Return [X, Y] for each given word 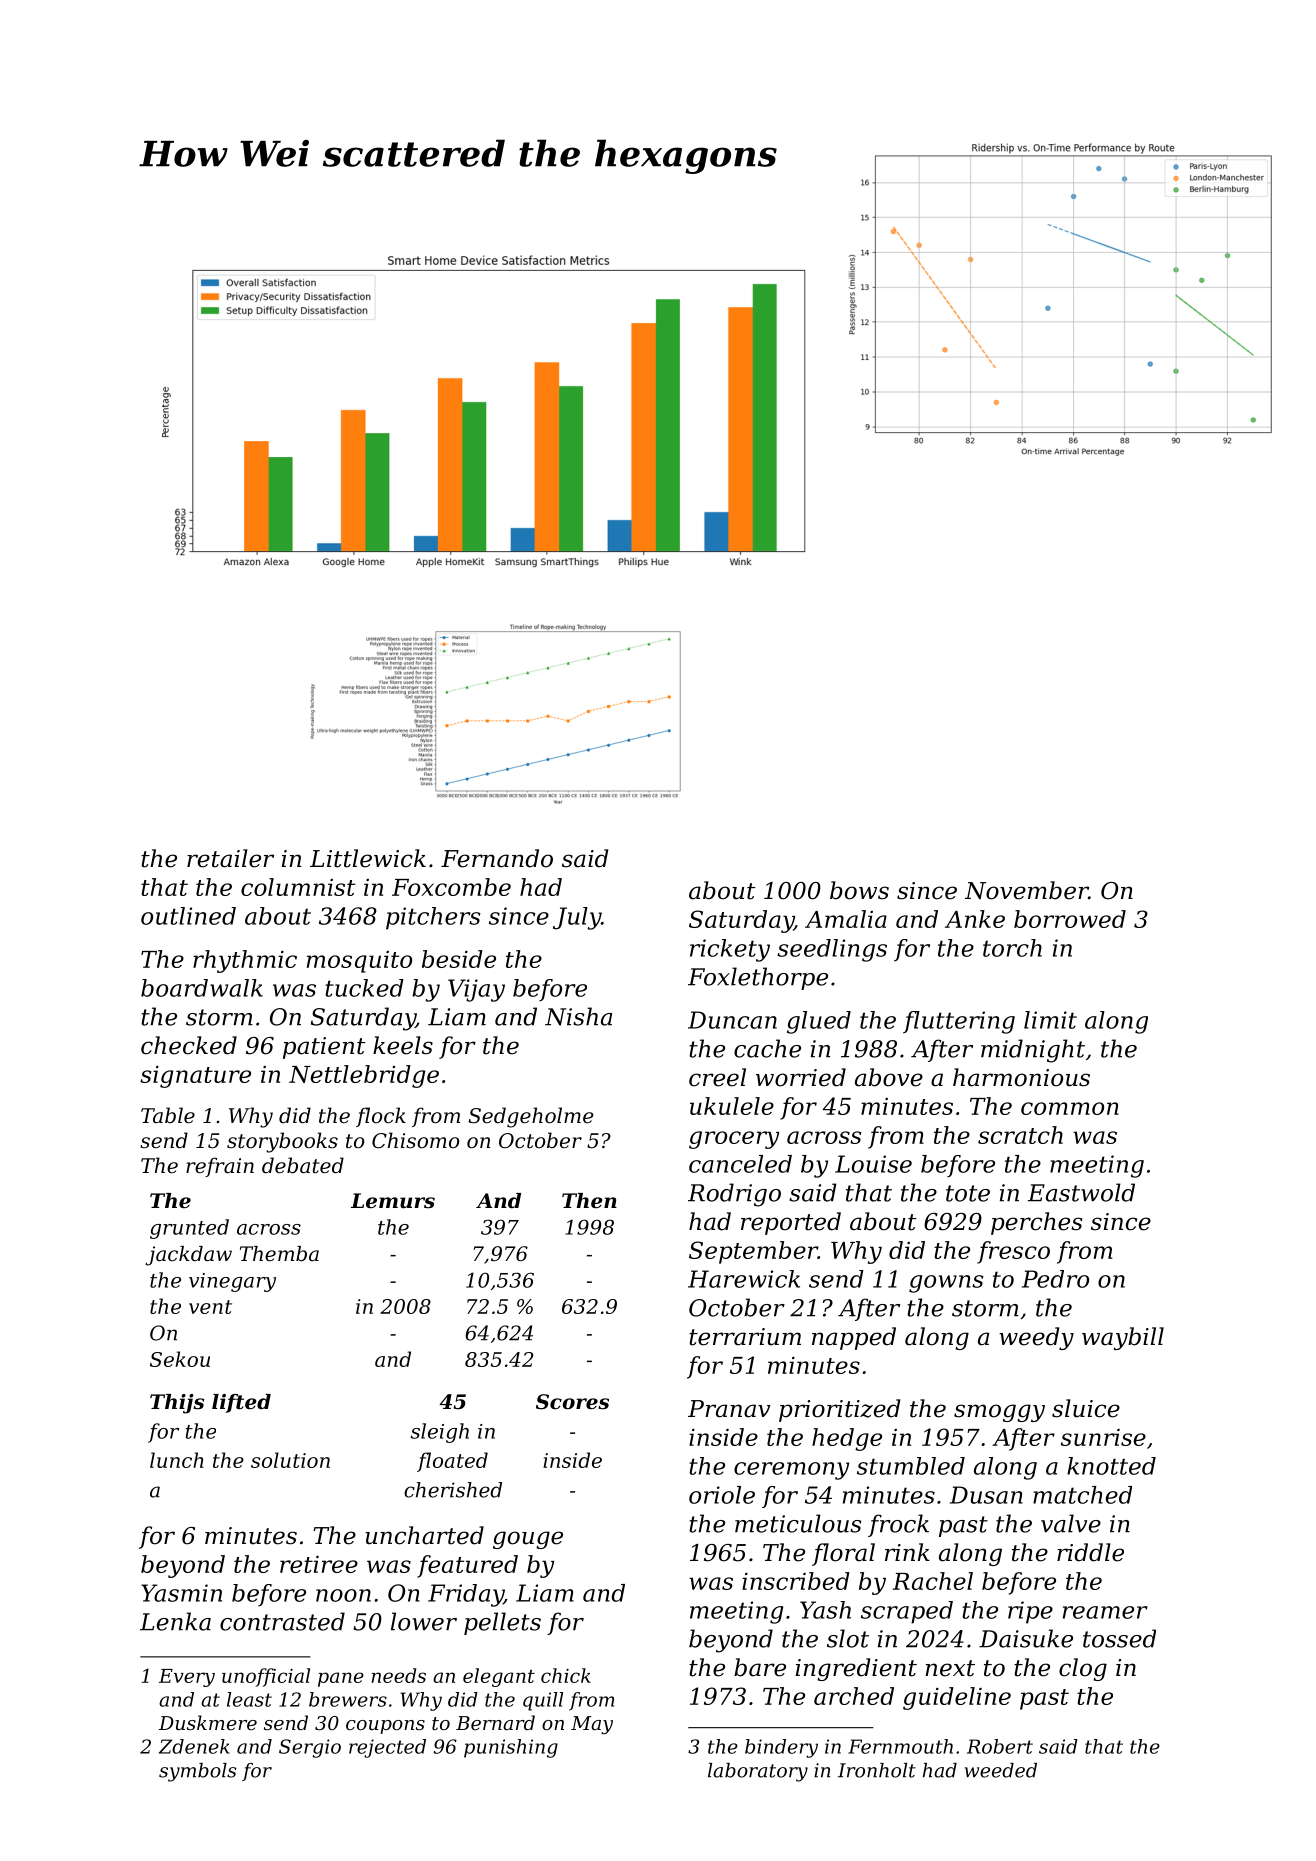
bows [859, 890]
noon [343, 1595]
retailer [230, 858]
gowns [946, 1284]
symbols [197, 1772]
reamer [1105, 1612]
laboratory [758, 1772]
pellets [502, 1623]
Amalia [846, 919]
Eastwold [1081, 1192]
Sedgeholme [530, 1117]
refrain [220, 1167]
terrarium [745, 1337]
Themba [279, 1254]
